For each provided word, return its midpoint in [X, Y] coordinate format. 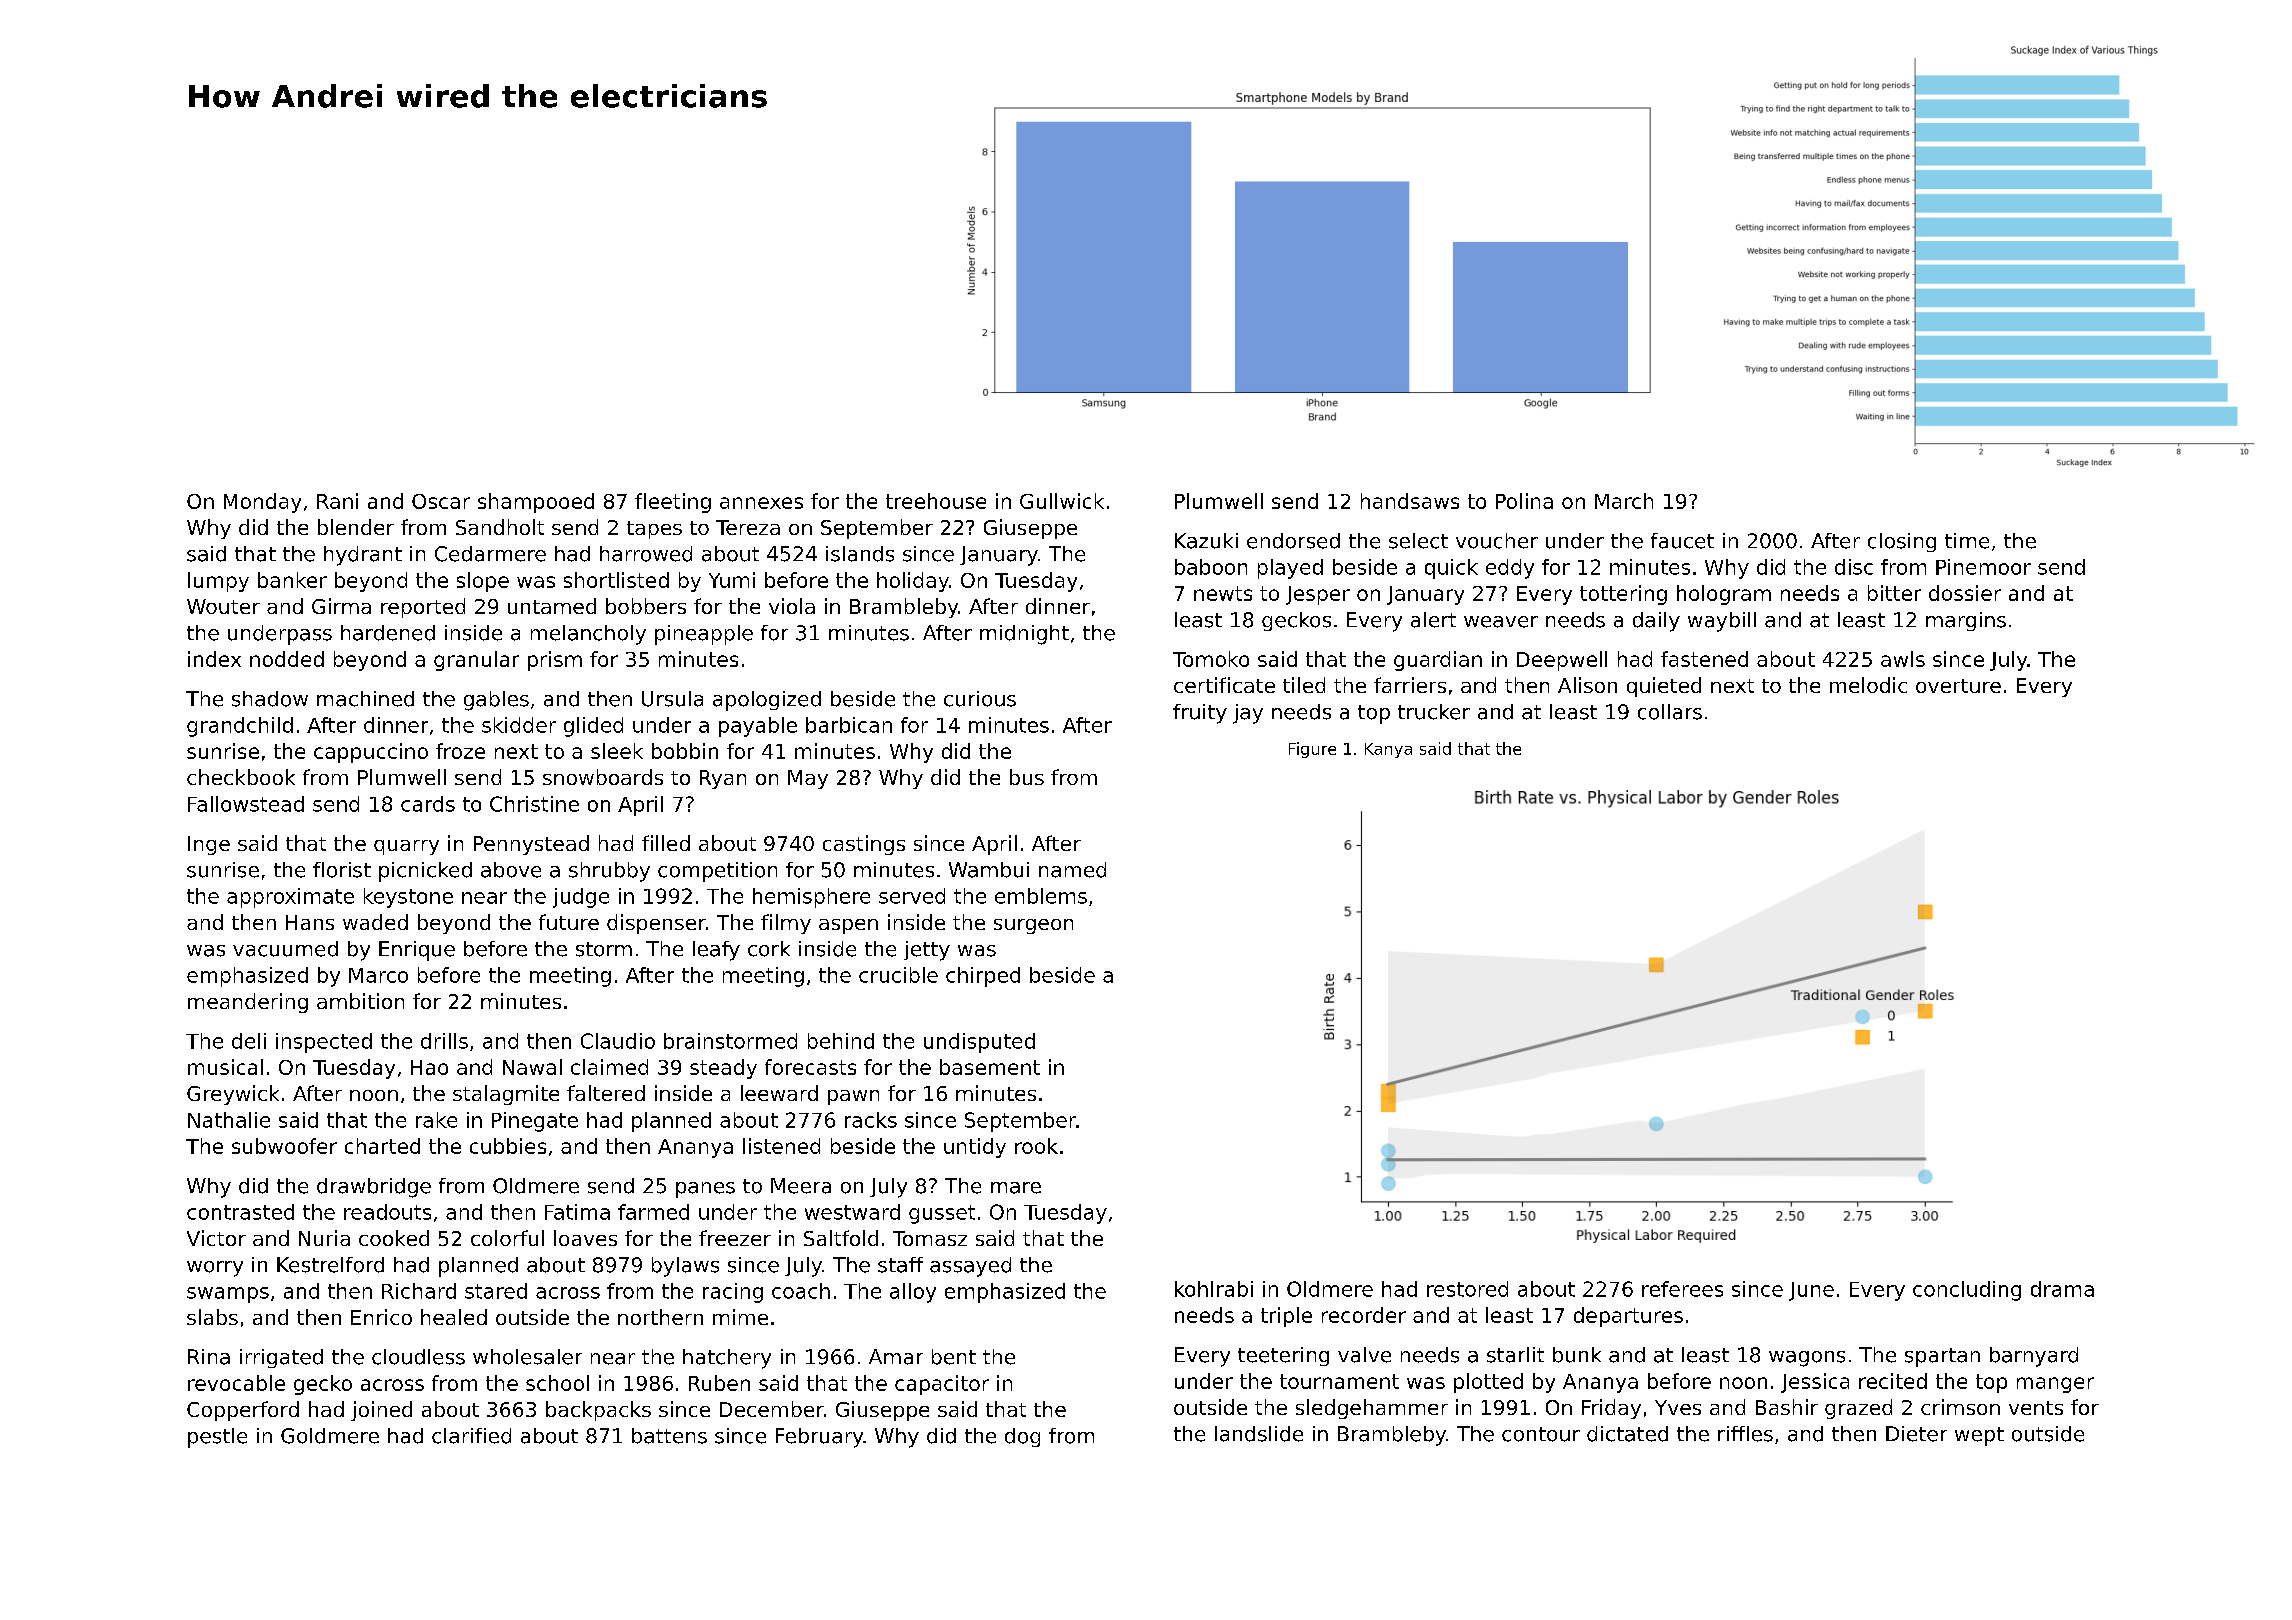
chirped [983, 977]
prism [555, 661]
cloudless [418, 1357]
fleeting [673, 503]
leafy [716, 951]
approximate [290, 898]
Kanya [1388, 750]
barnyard [2034, 1357]
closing [1902, 542]
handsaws [1410, 501]
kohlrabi [1214, 1289]
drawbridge [374, 1188]
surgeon [1033, 926]
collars [1670, 712]
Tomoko [1211, 659]
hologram [1724, 595]
